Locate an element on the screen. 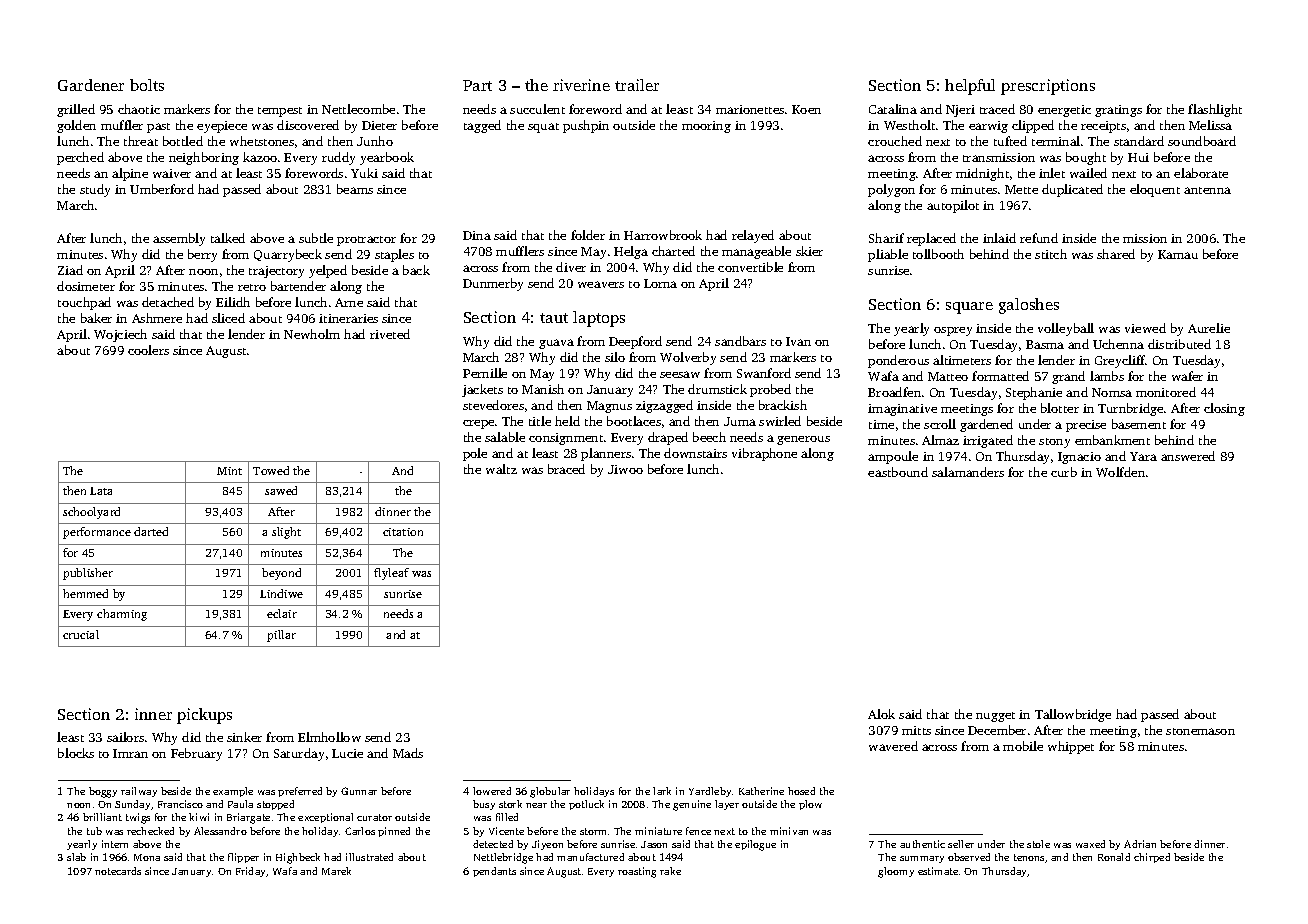  beams is located at coordinates (355, 189).
